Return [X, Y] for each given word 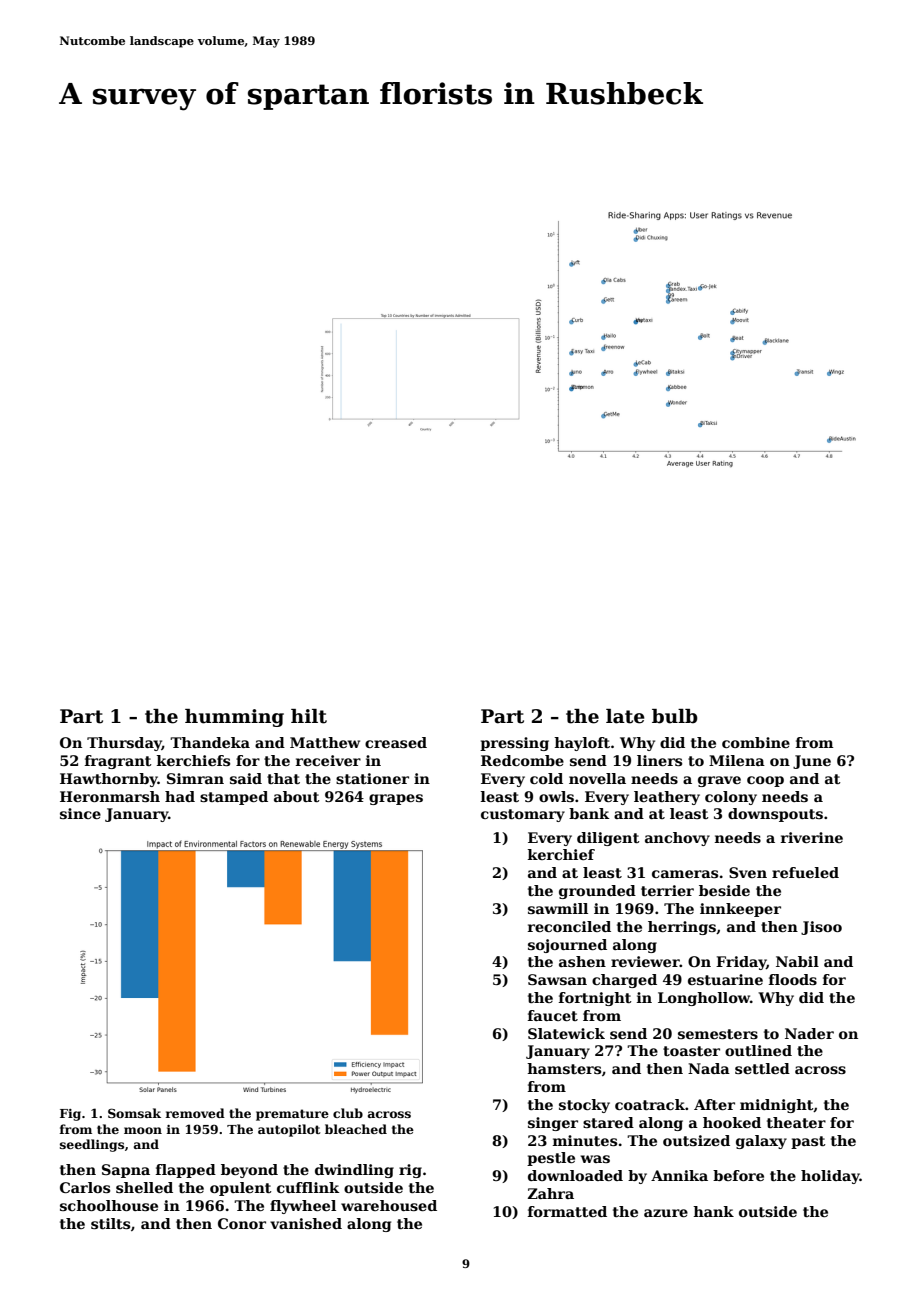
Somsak [134, 1113]
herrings [682, 928]
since [80, 813]
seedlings [92, 1145]
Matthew [325, 742]
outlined [758, 1050]
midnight [777, 1106]
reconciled [569, 926]
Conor [242, 1223]
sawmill [558, 908]
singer [553, 1124]
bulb [675, 716]
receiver [328, 760]
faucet [553, 1015]
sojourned [567, 946]
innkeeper [740, 910]
